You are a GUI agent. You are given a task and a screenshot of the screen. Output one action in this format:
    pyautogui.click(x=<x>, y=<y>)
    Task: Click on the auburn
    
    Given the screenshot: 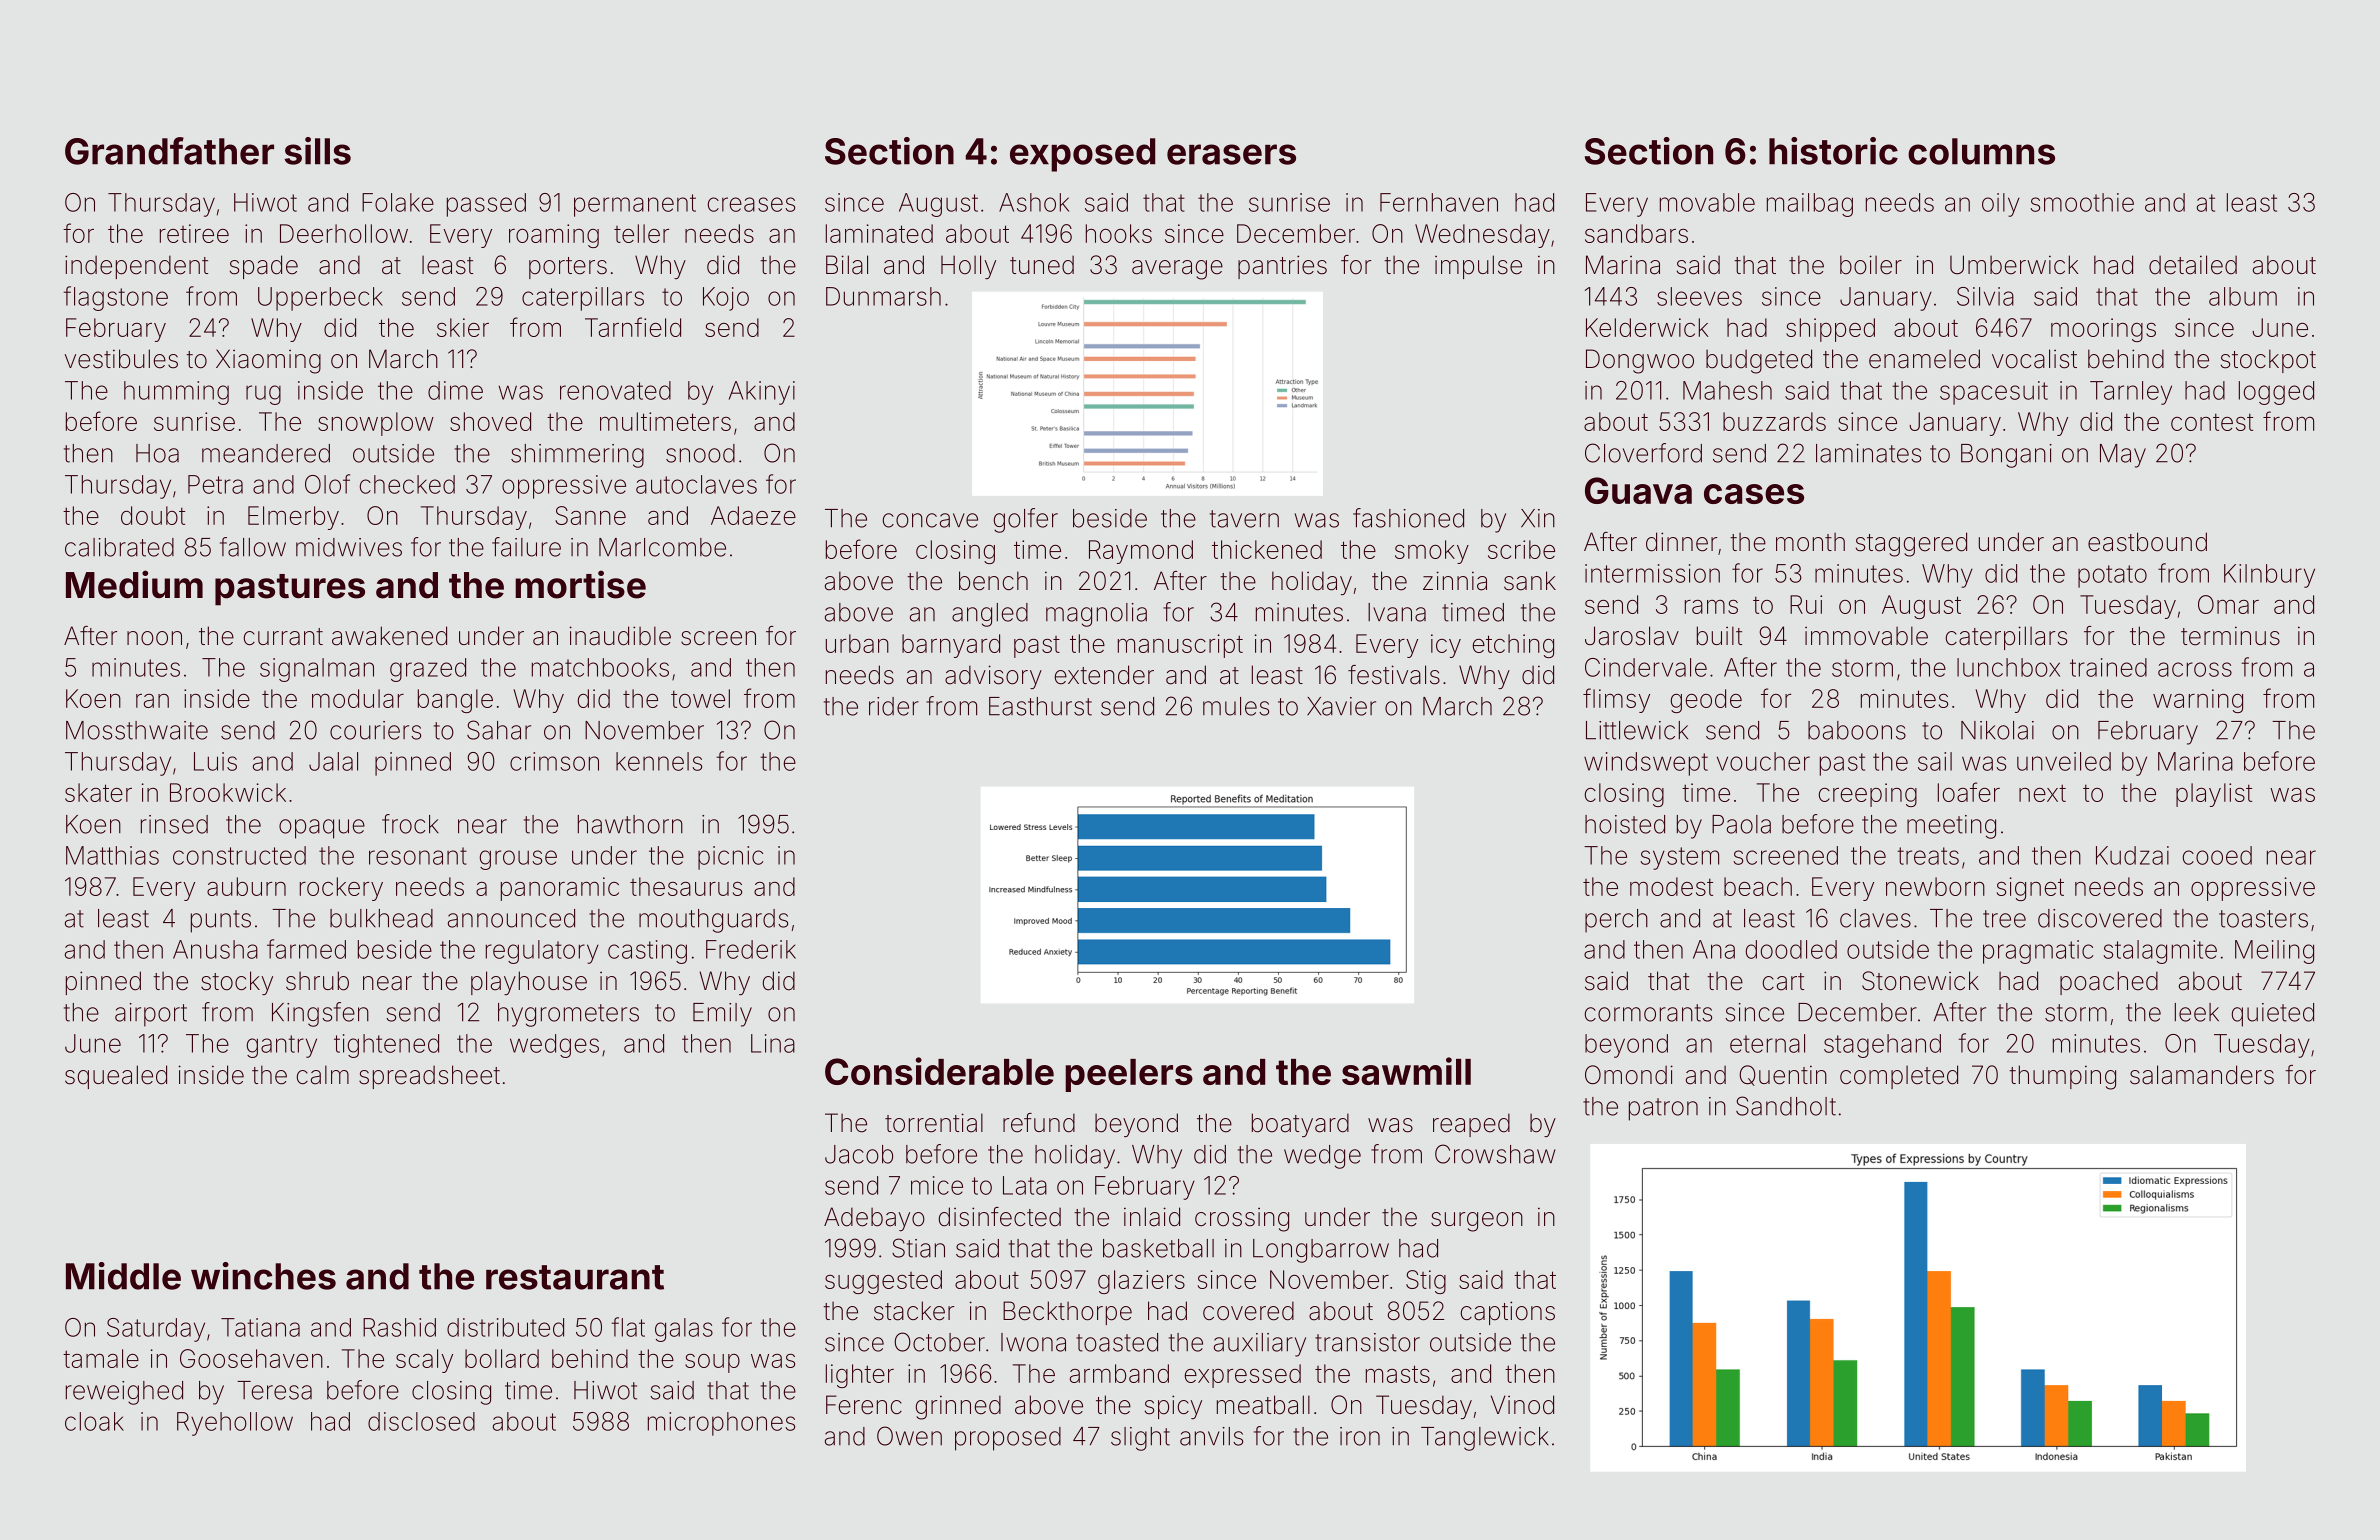 What is the action you would take?
    pyautogui.click(x=246, y=886)
